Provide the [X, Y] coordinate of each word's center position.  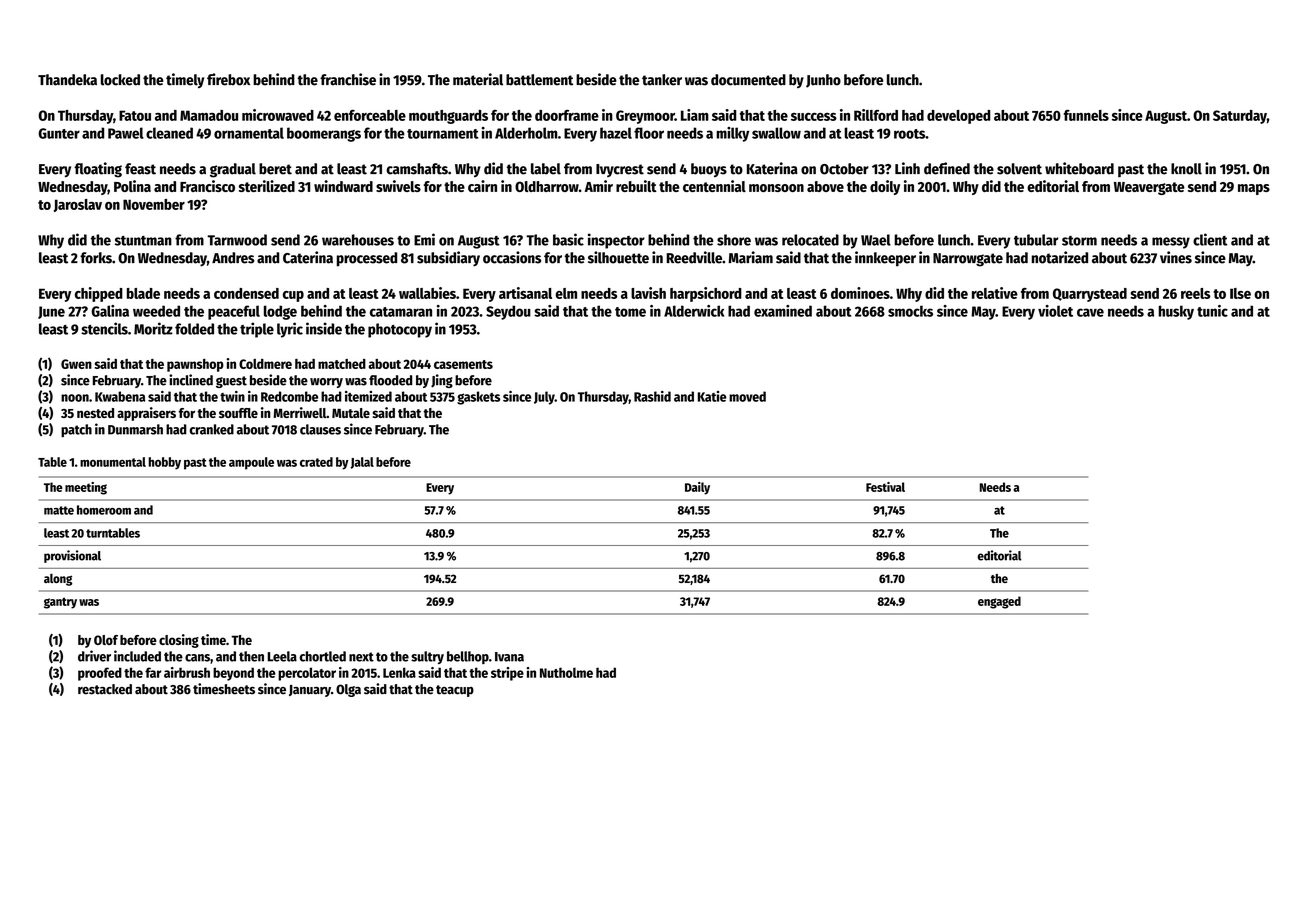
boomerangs [324, 134]
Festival [885, 487]
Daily [697, 488]
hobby [164, 463]
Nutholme [566, 672]
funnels [1086, 115]
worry [326, 383]
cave [1090, 312]
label [546, 169]
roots [909, 134]
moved [747, 396]
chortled [323, 656]
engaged [999, 602]
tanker [662, 80]
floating [98, 170]
